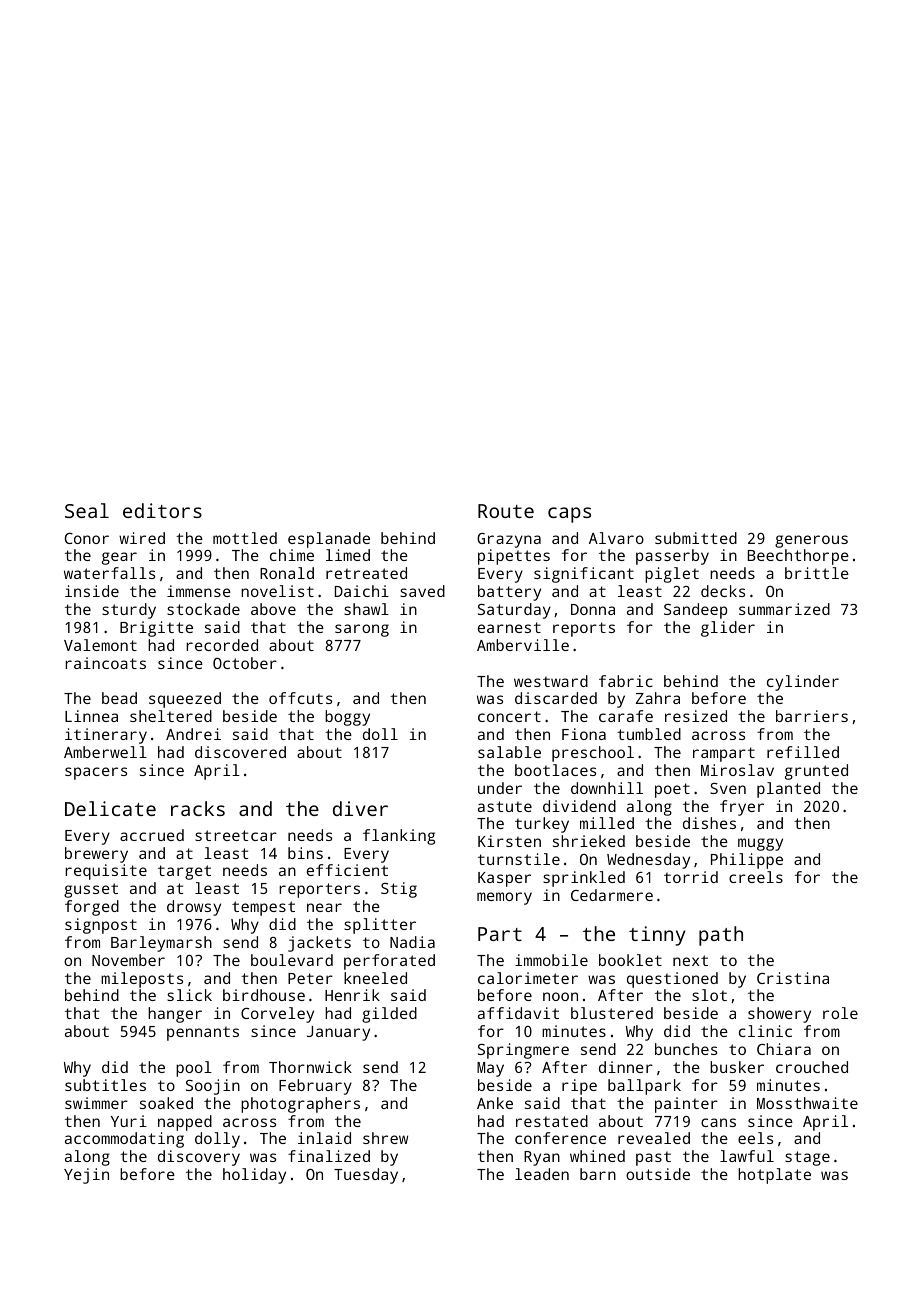 Image resolution: width=924 pixels, height=1308 pixels. I want to click on Route, so click(506, 511).
